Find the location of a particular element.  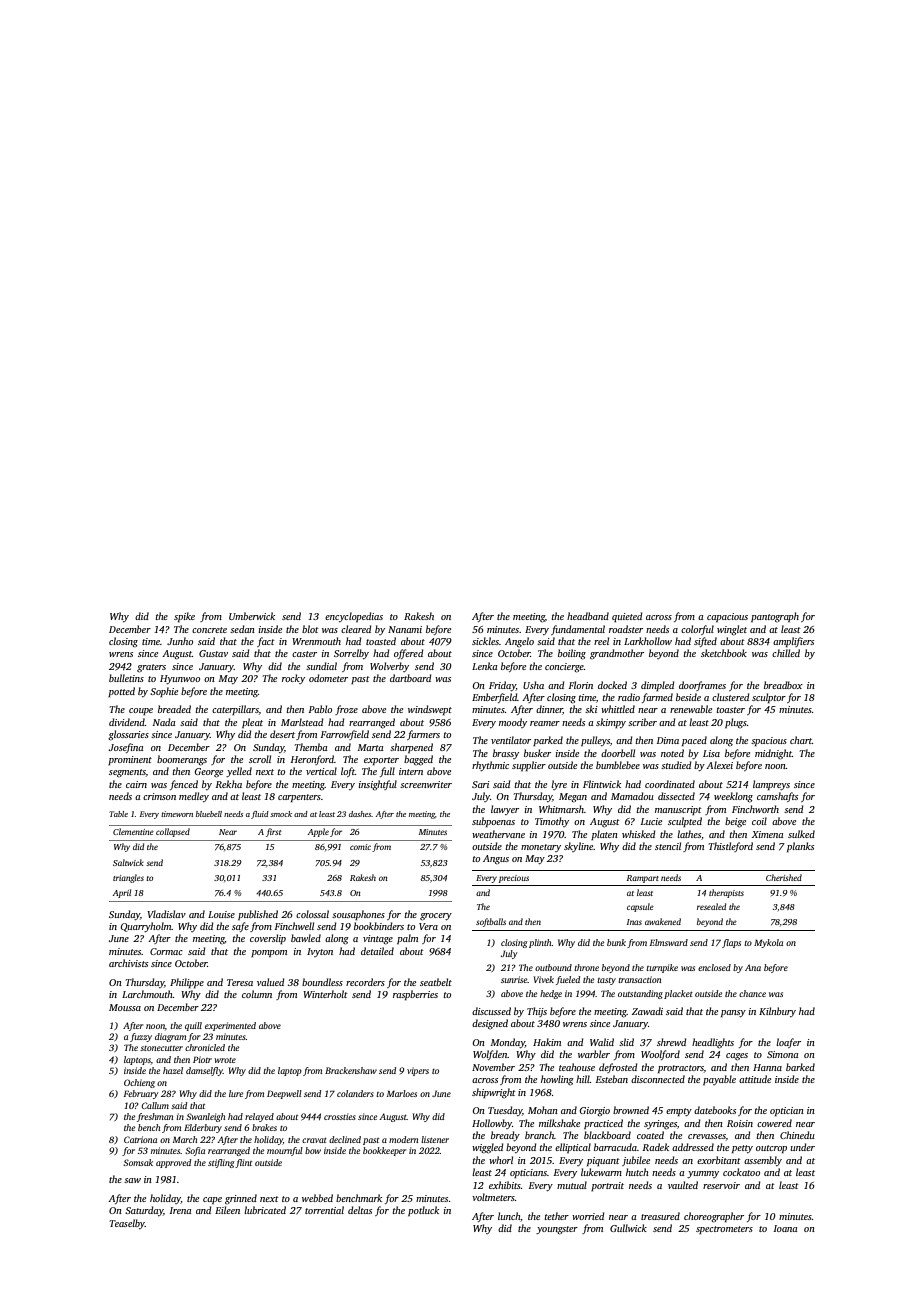

experimented is located at coordinates (230, 1026).
